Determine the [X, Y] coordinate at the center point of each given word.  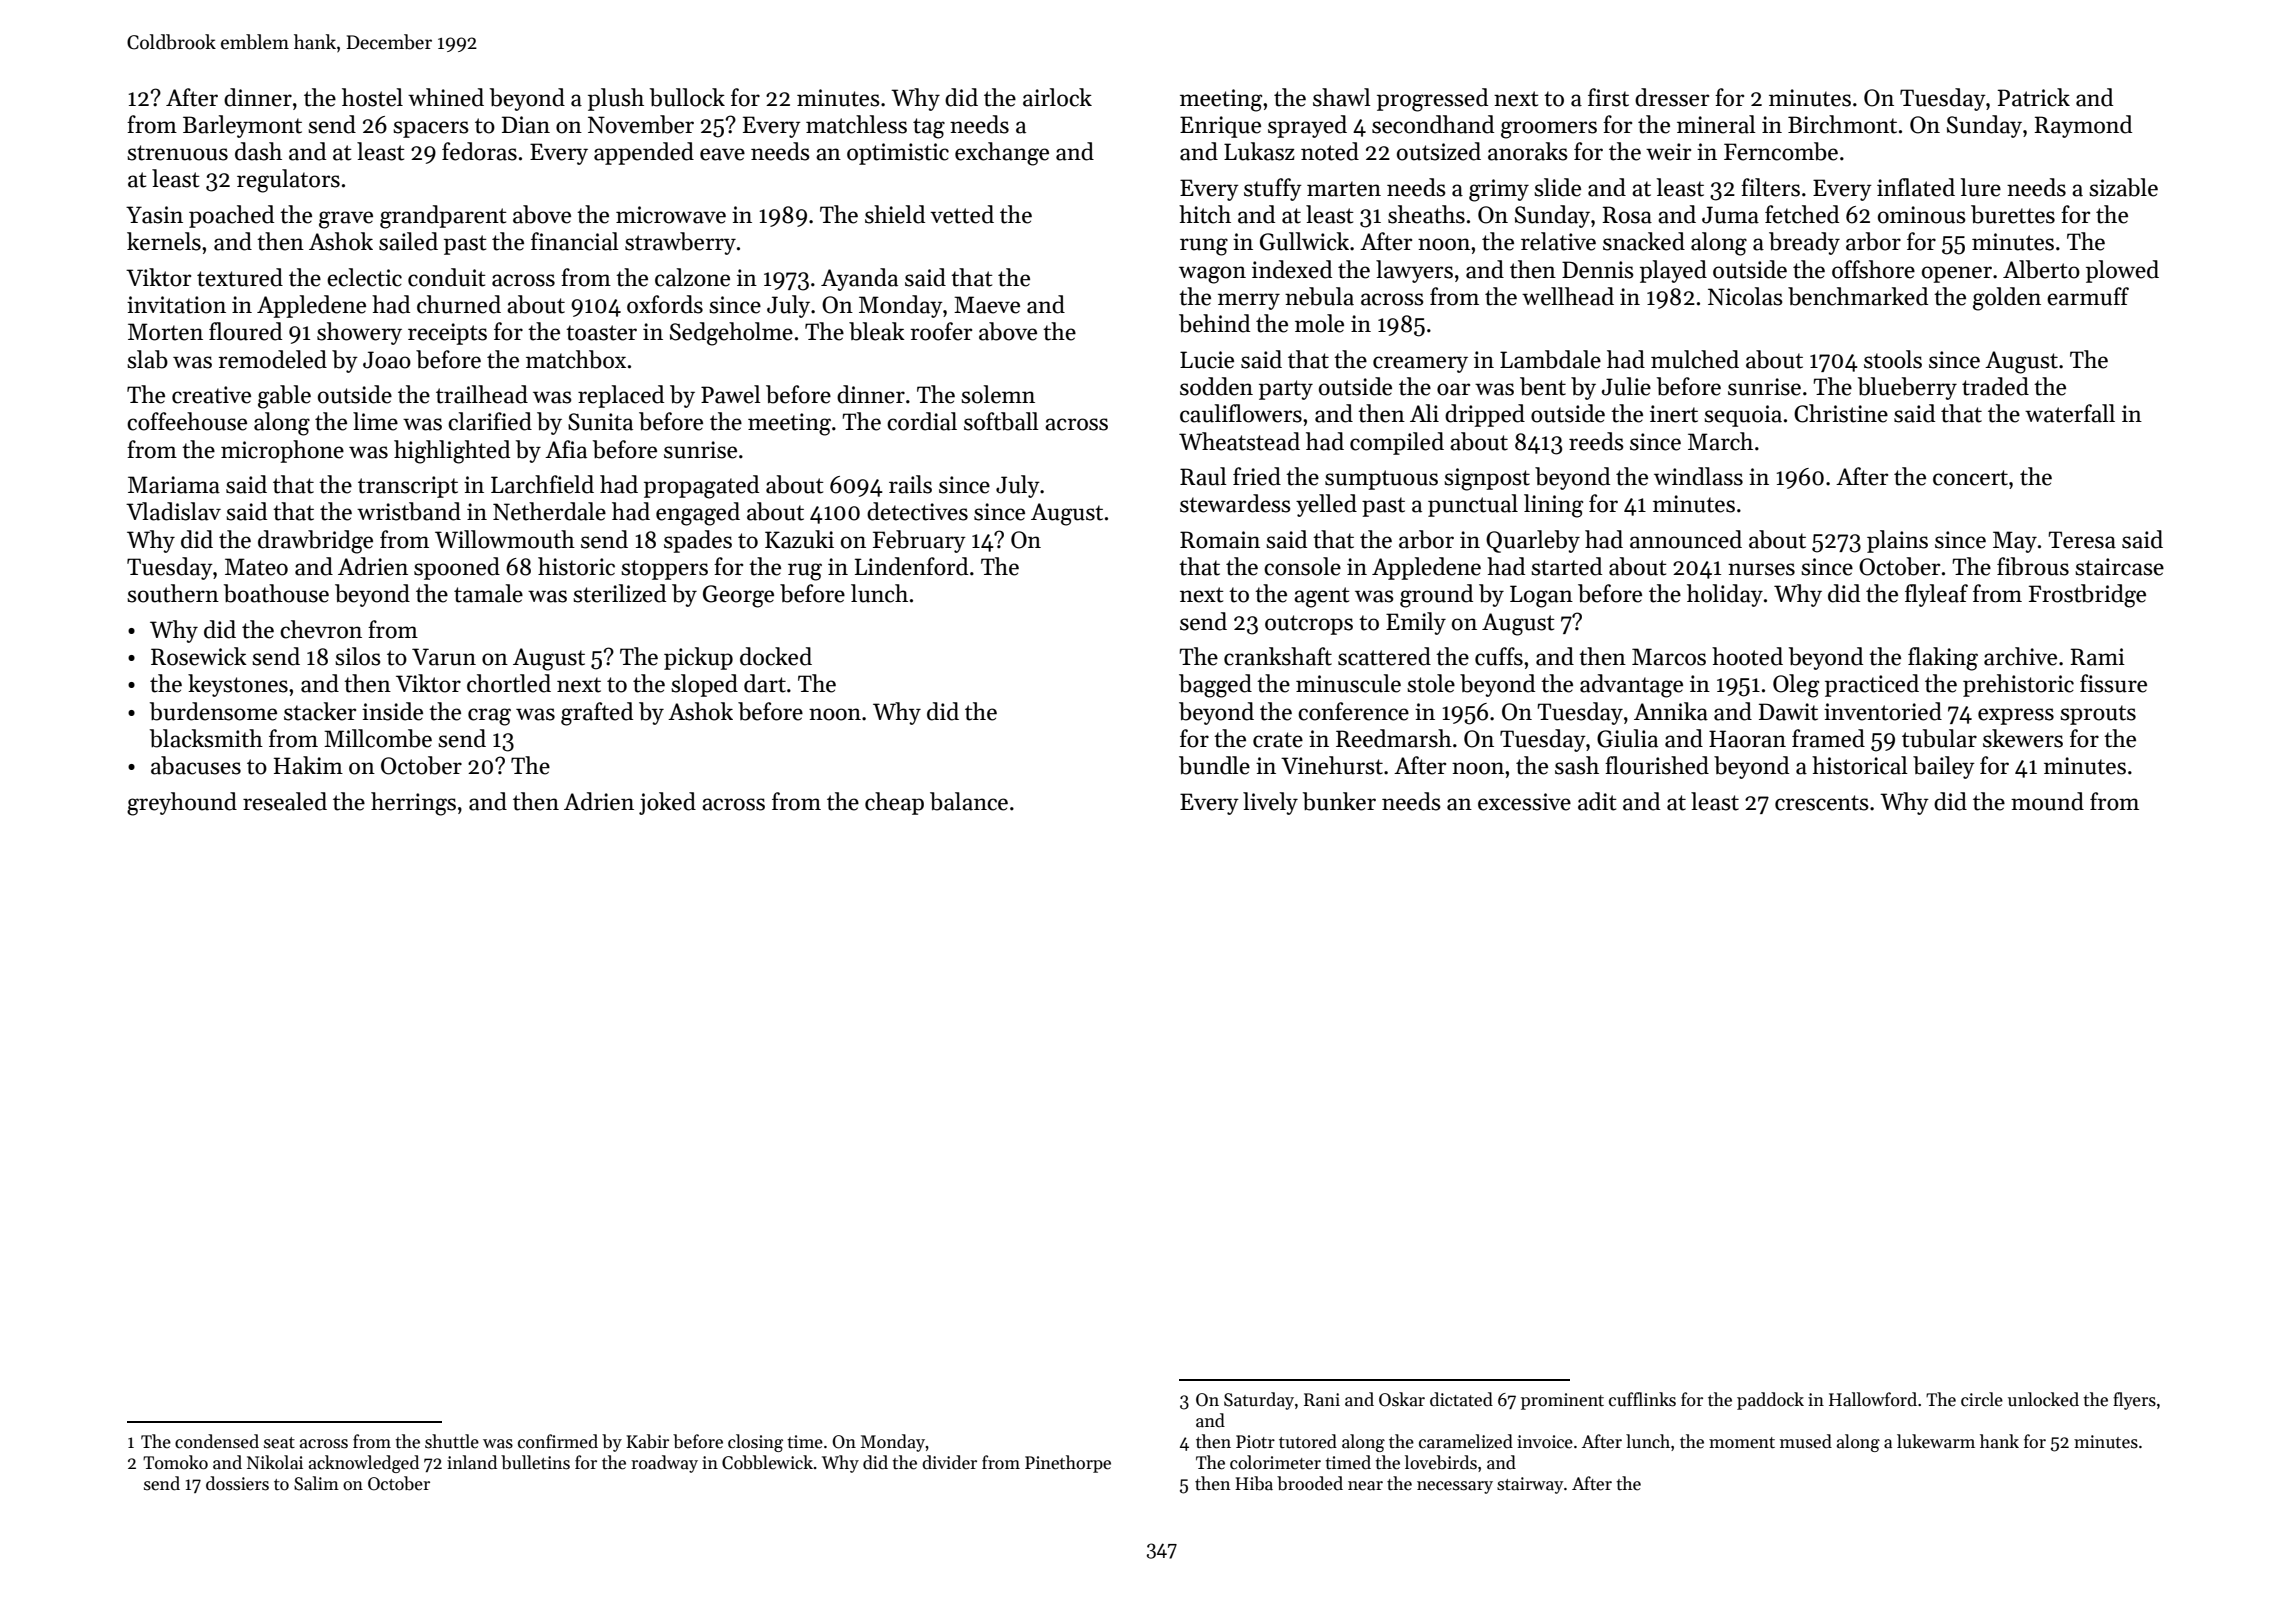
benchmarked [1858, 296]
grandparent [443, 217]
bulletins [535, 1462]
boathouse [276, 593]
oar [1453, 389]
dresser [1672, 97]
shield [895, 214]
